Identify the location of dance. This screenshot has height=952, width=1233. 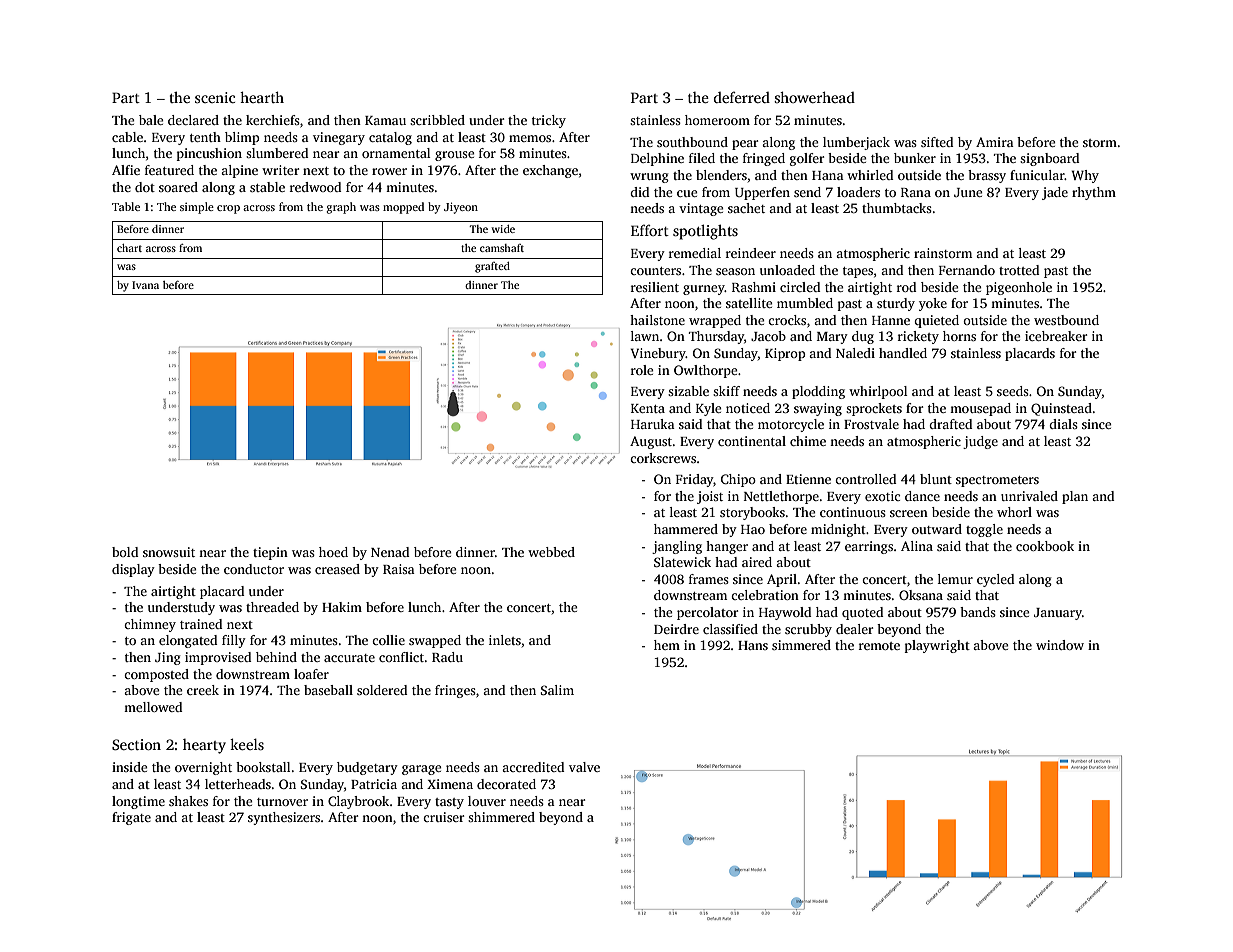
(922, 496).
